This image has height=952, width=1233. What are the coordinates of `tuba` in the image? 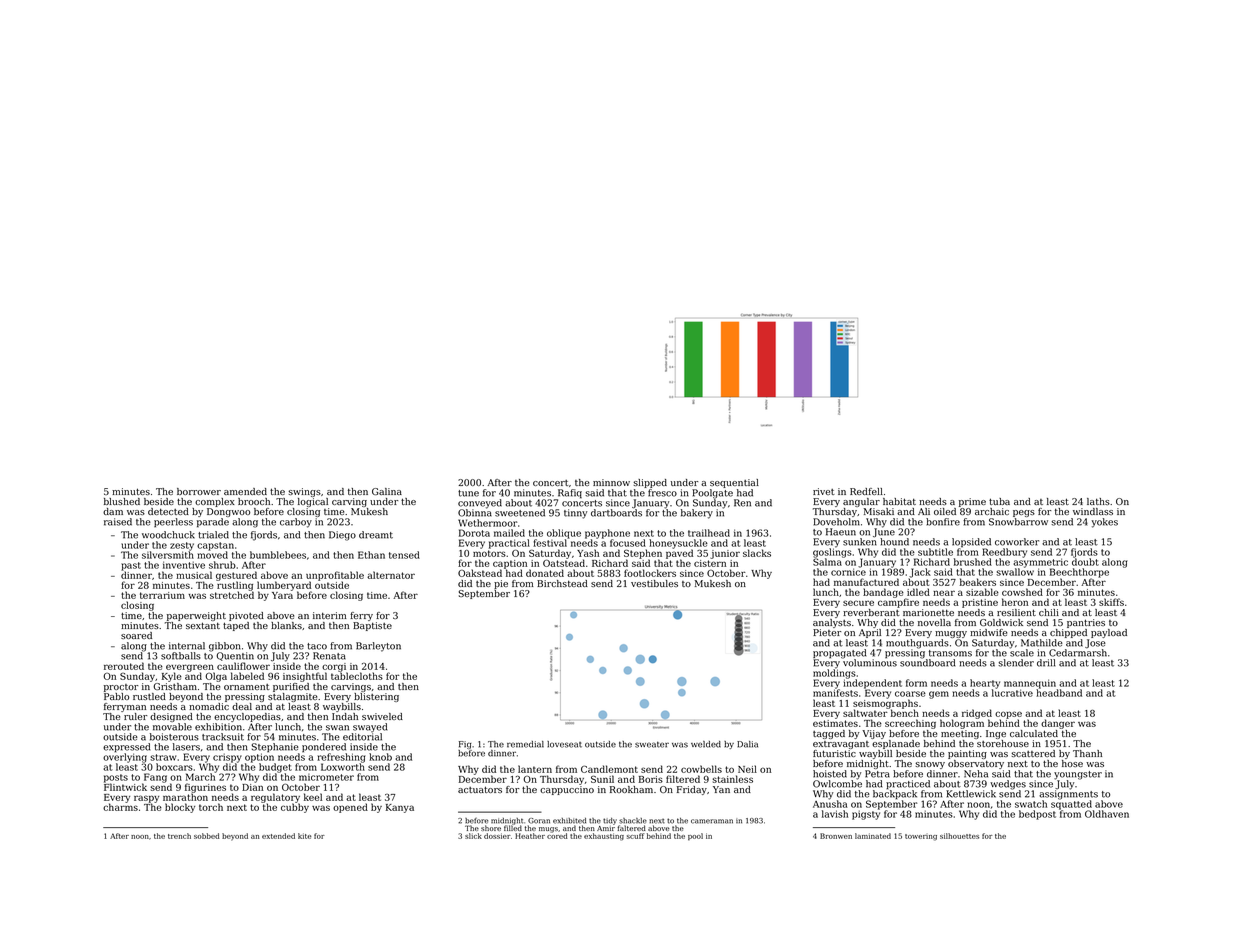 It's located at (999, 501).
